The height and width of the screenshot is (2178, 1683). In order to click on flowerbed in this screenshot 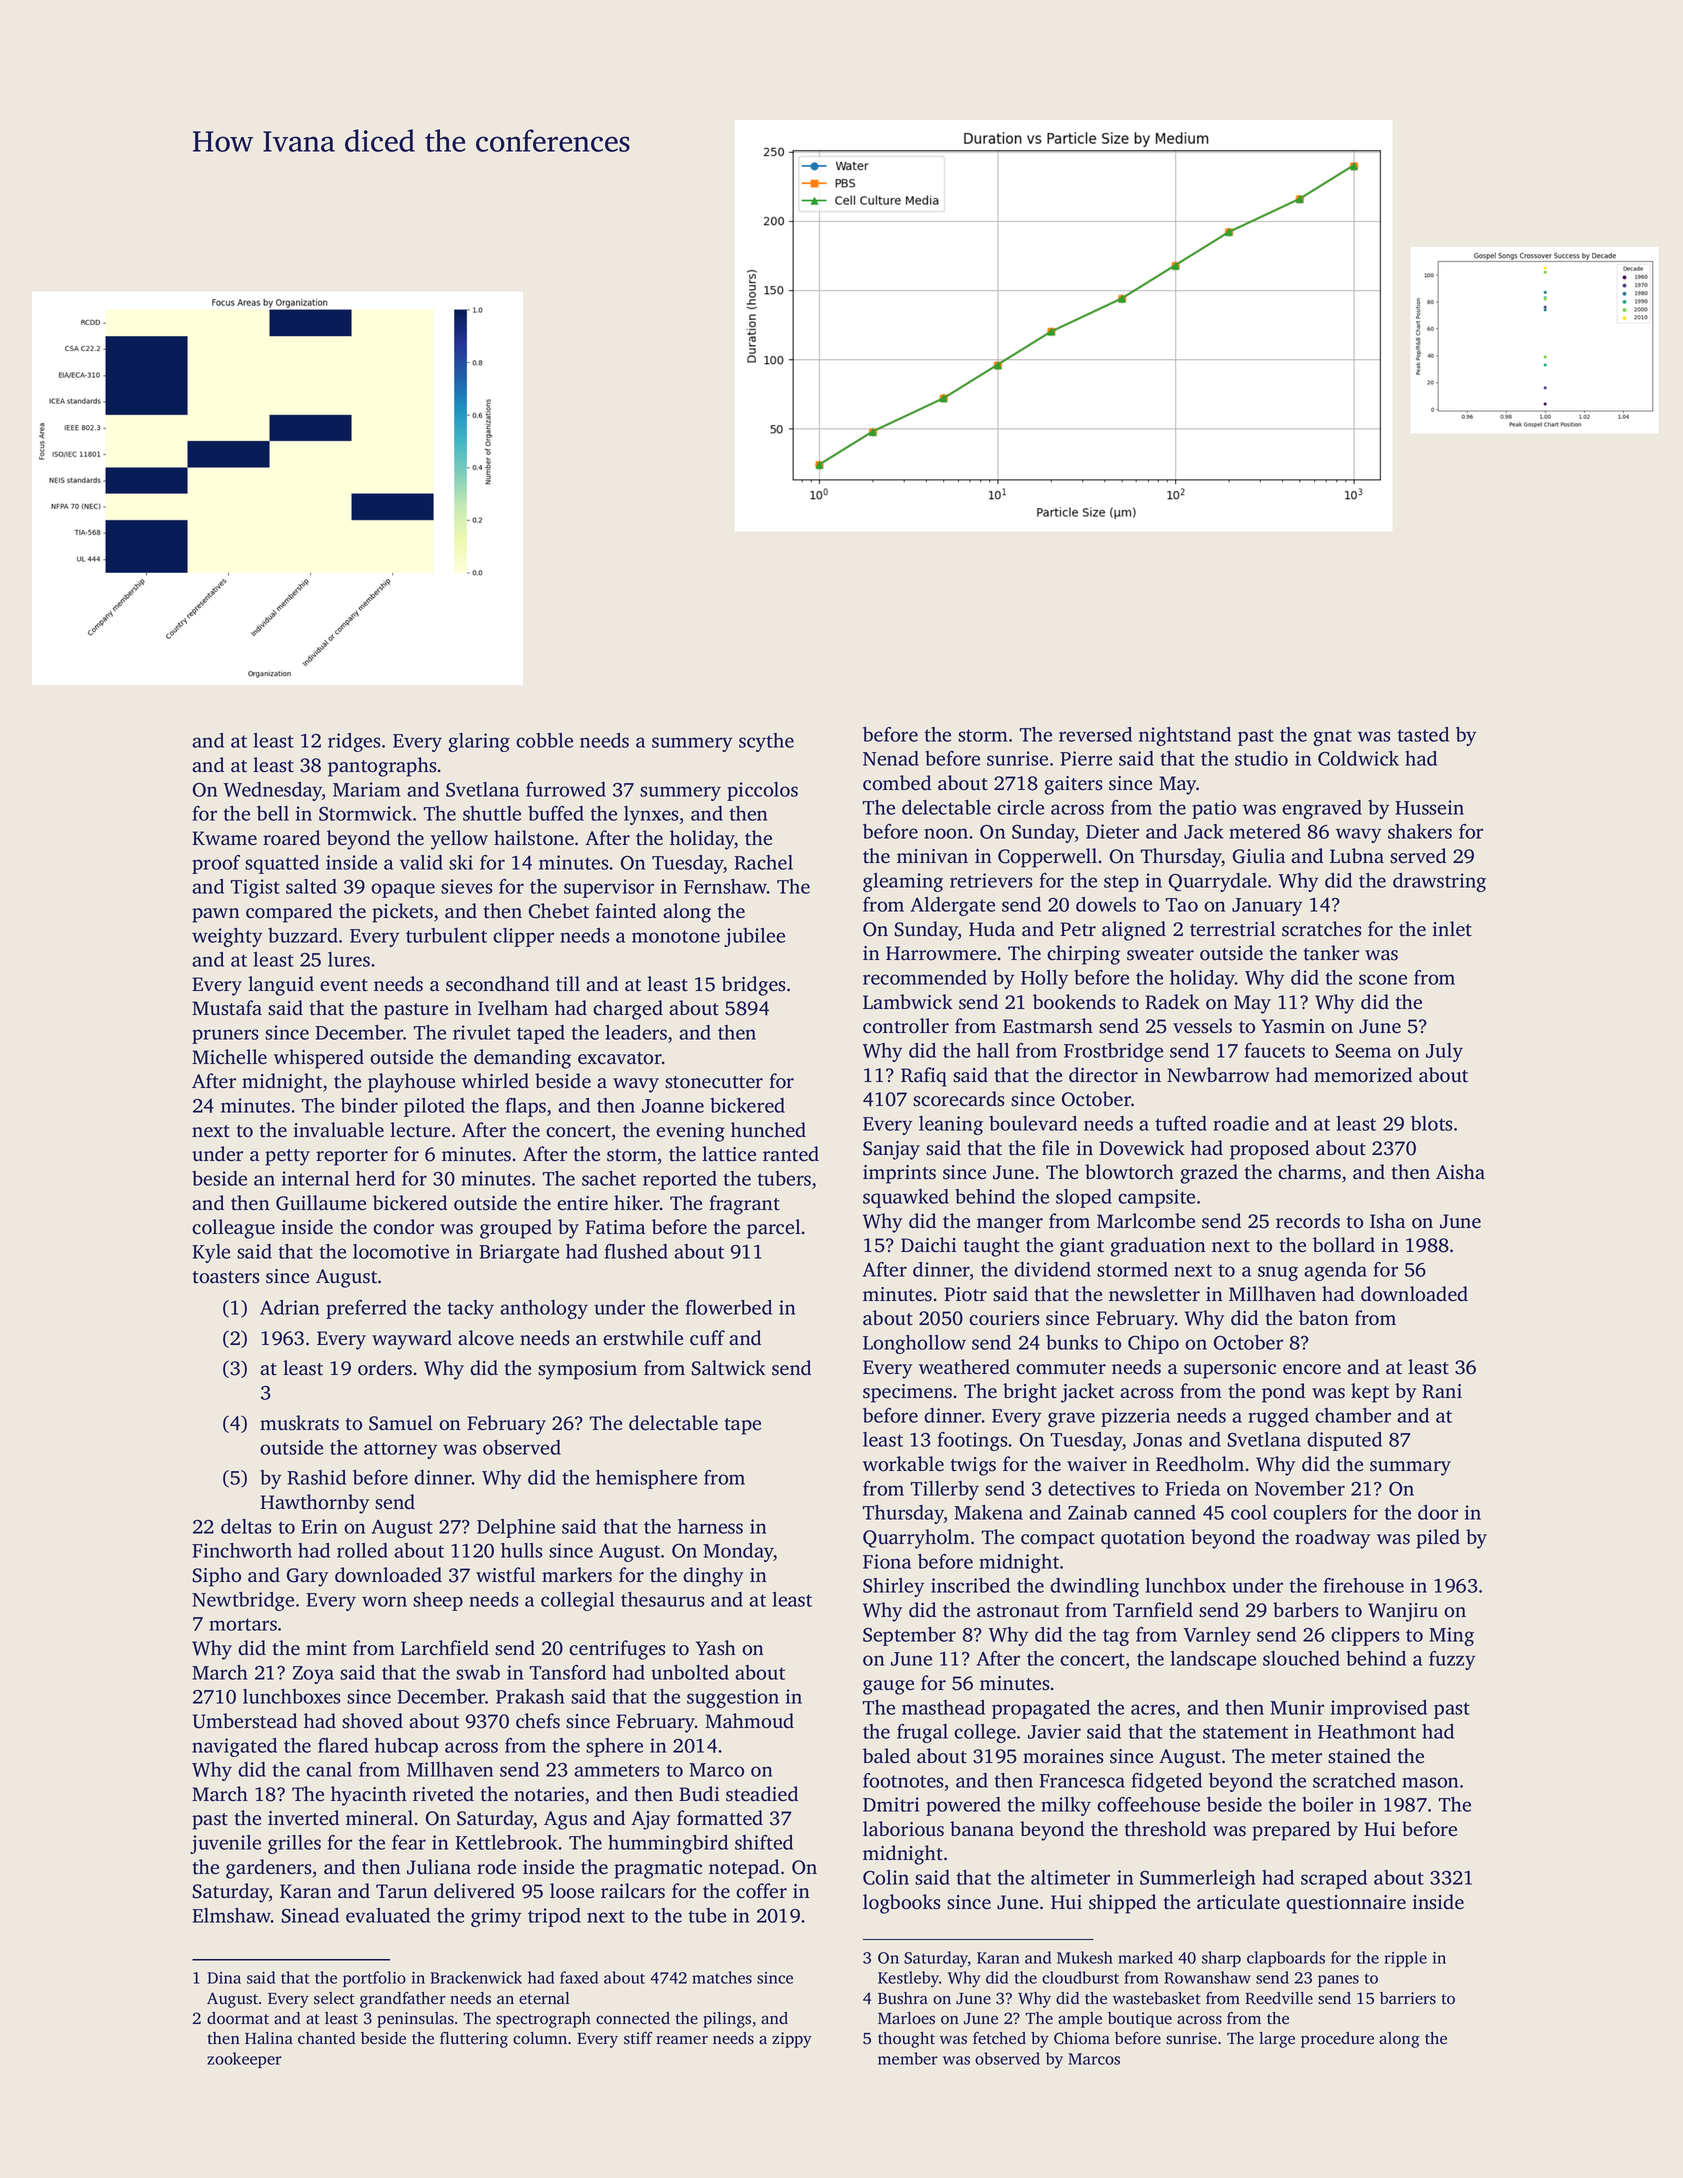, I will do `click(729, 1307)`.
